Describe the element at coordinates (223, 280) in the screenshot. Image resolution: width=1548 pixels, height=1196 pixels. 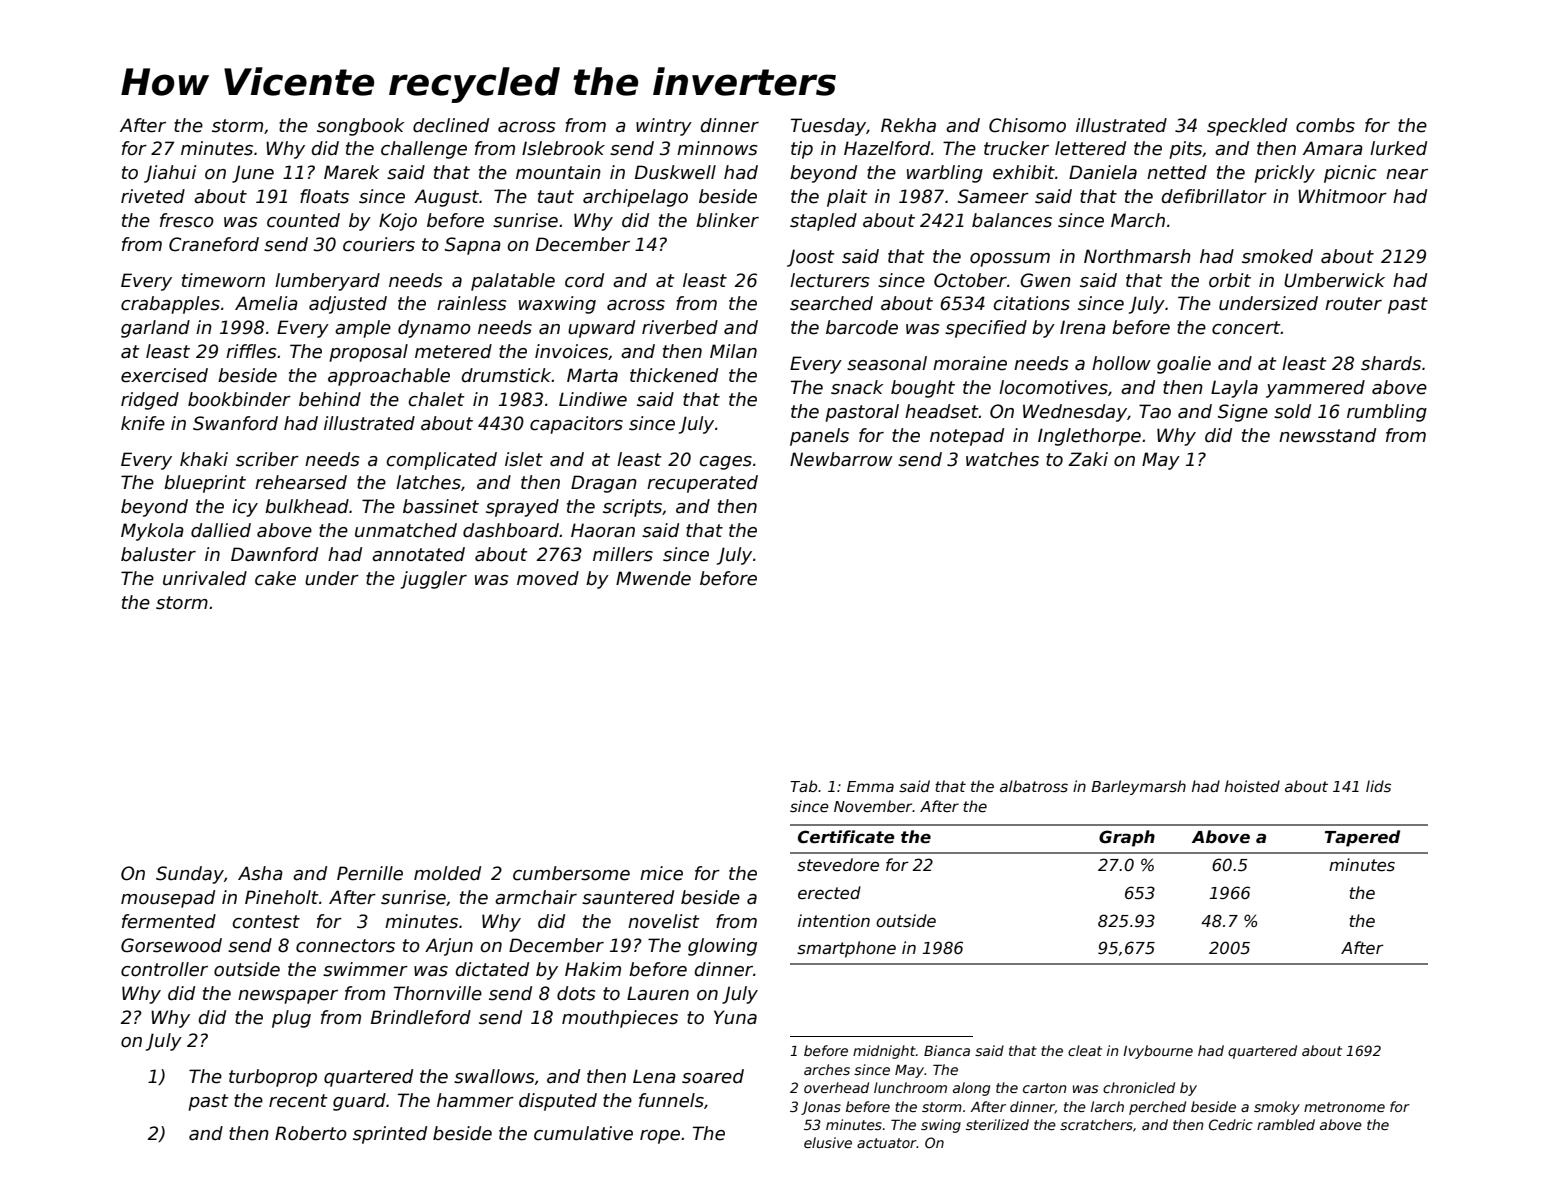
I see `timeworn` at that location.
